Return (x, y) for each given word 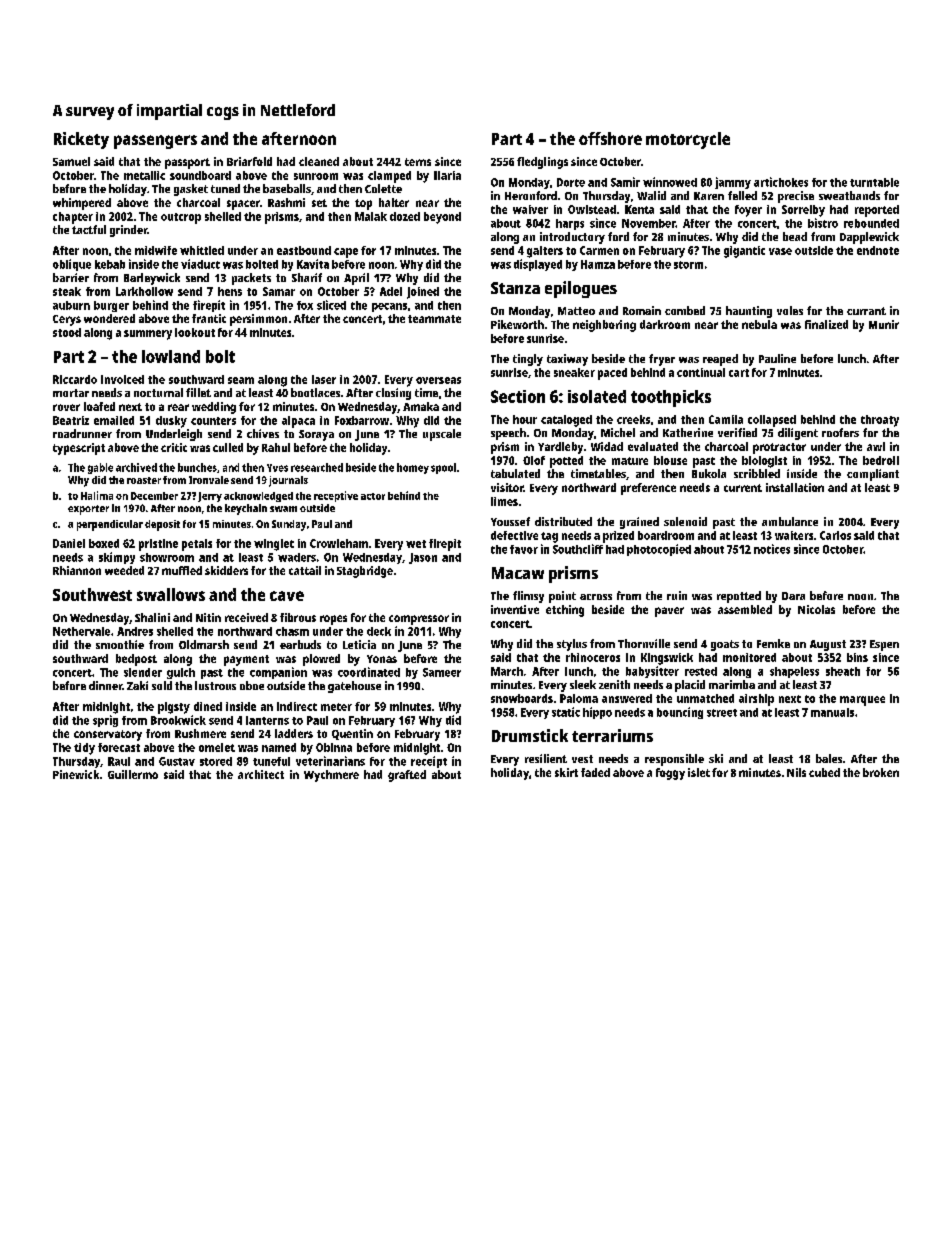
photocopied (659, 550)
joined (423, 293)
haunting (749, 312)
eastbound (304, 250)
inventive (515, 609)
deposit (162, 525)
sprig (105, 721)
